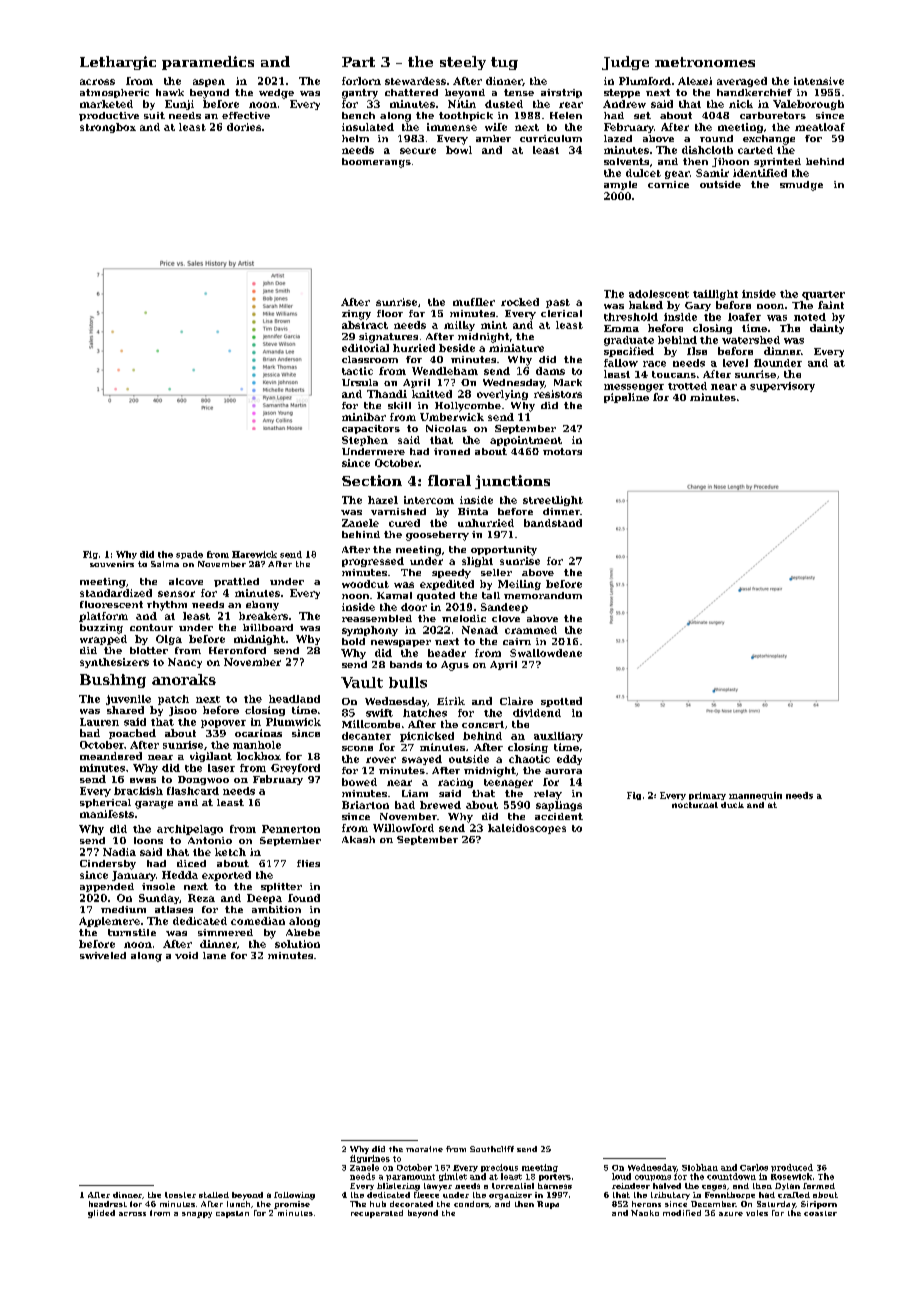 The width and height of the document is (924, 1308). Describe the element at coordinates (782, 387) in the document. I see `supervisory` at that location.
